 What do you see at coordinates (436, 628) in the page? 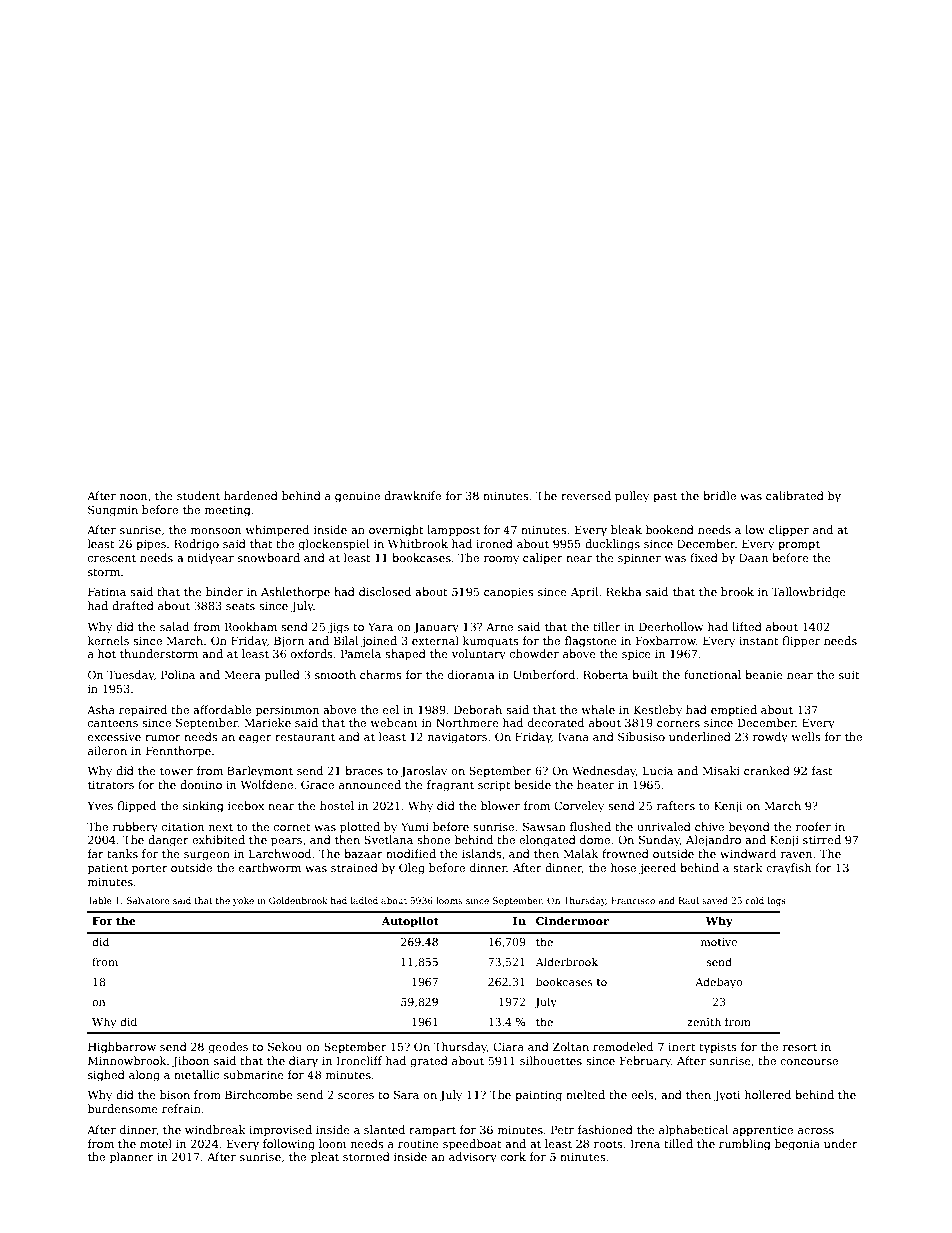
I see `January` at bounding box center [436, 628].
